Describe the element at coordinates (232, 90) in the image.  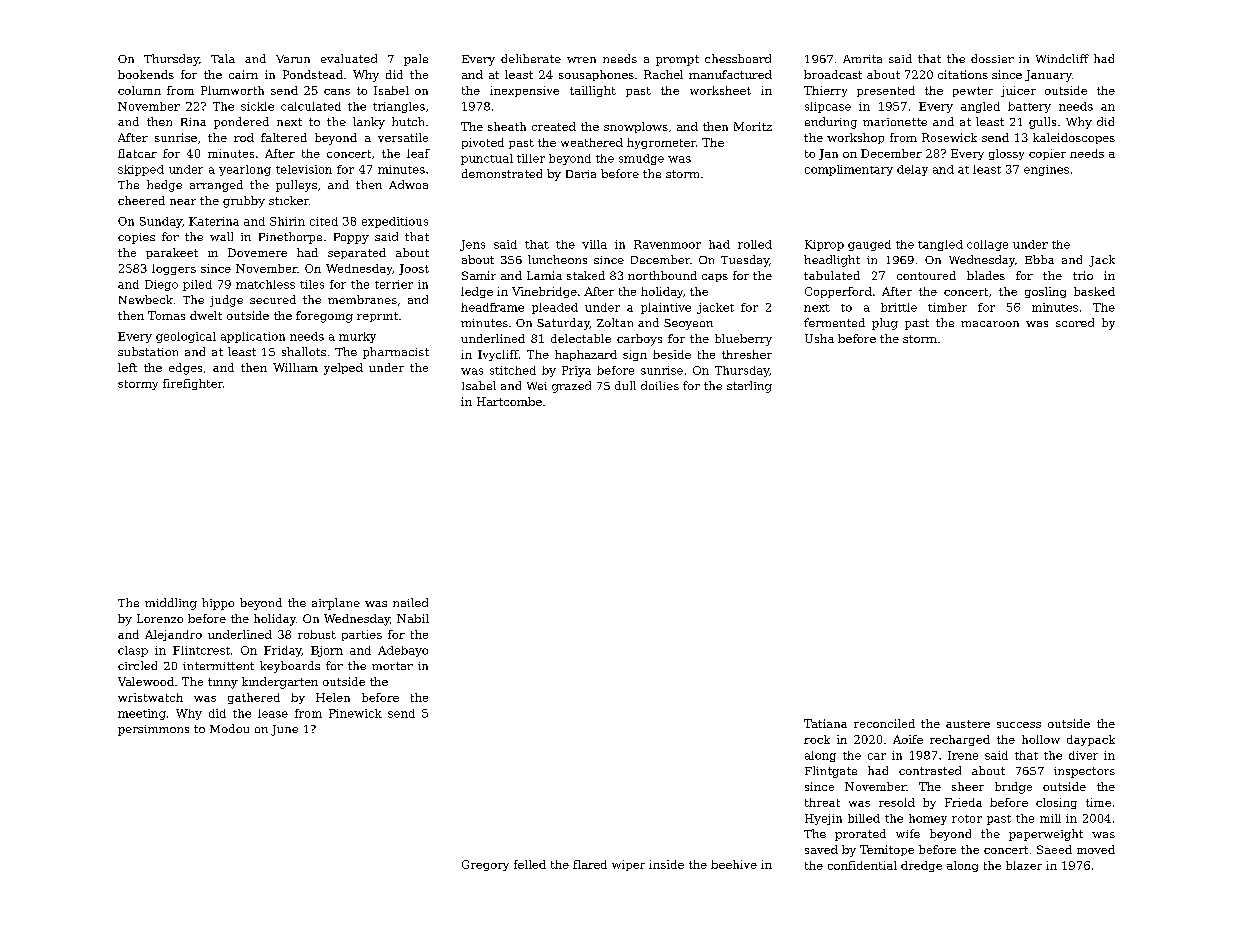
I see `Plumworth` at that location.
